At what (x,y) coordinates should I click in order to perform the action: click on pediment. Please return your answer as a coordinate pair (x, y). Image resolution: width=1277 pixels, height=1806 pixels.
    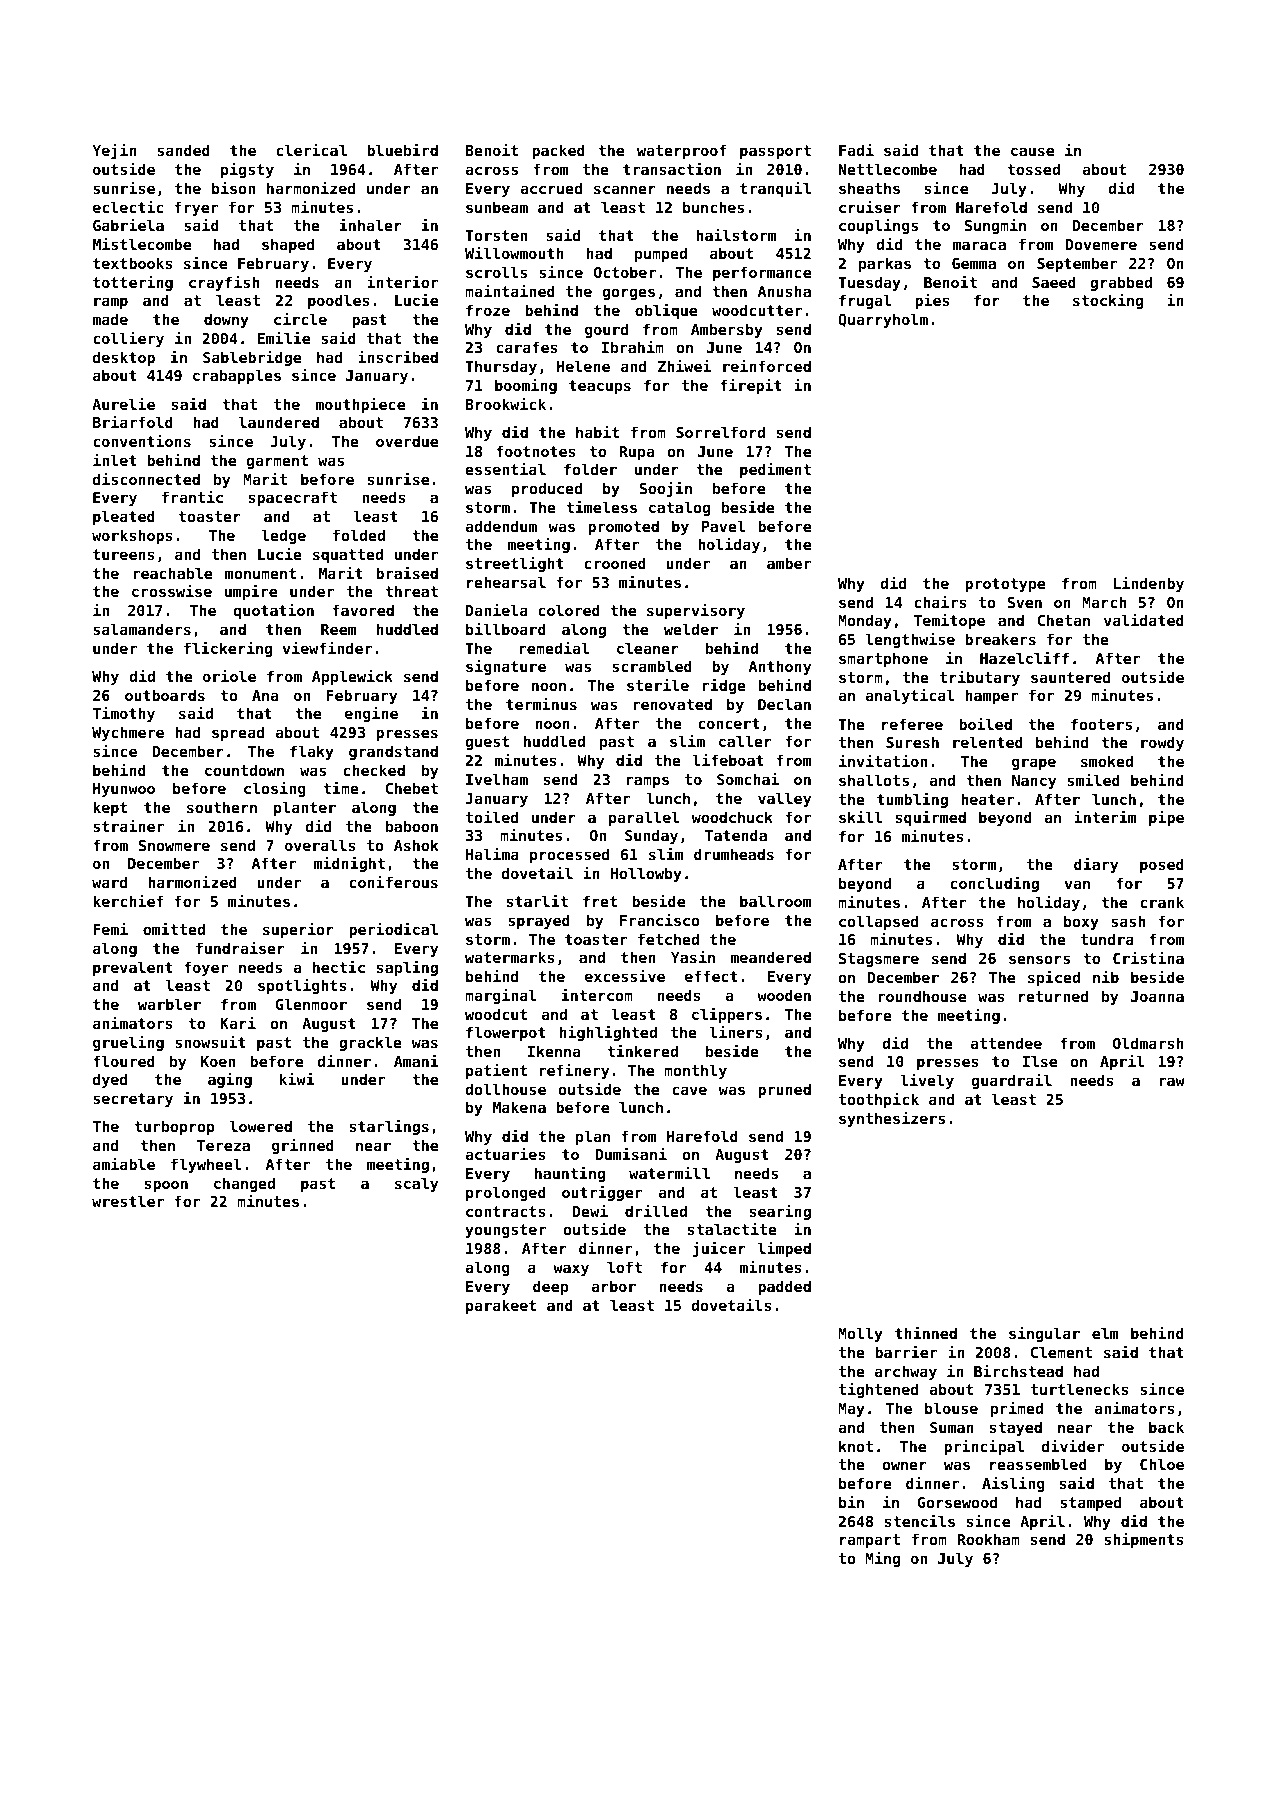
    Looking at the image, I should click on (775, 470).
